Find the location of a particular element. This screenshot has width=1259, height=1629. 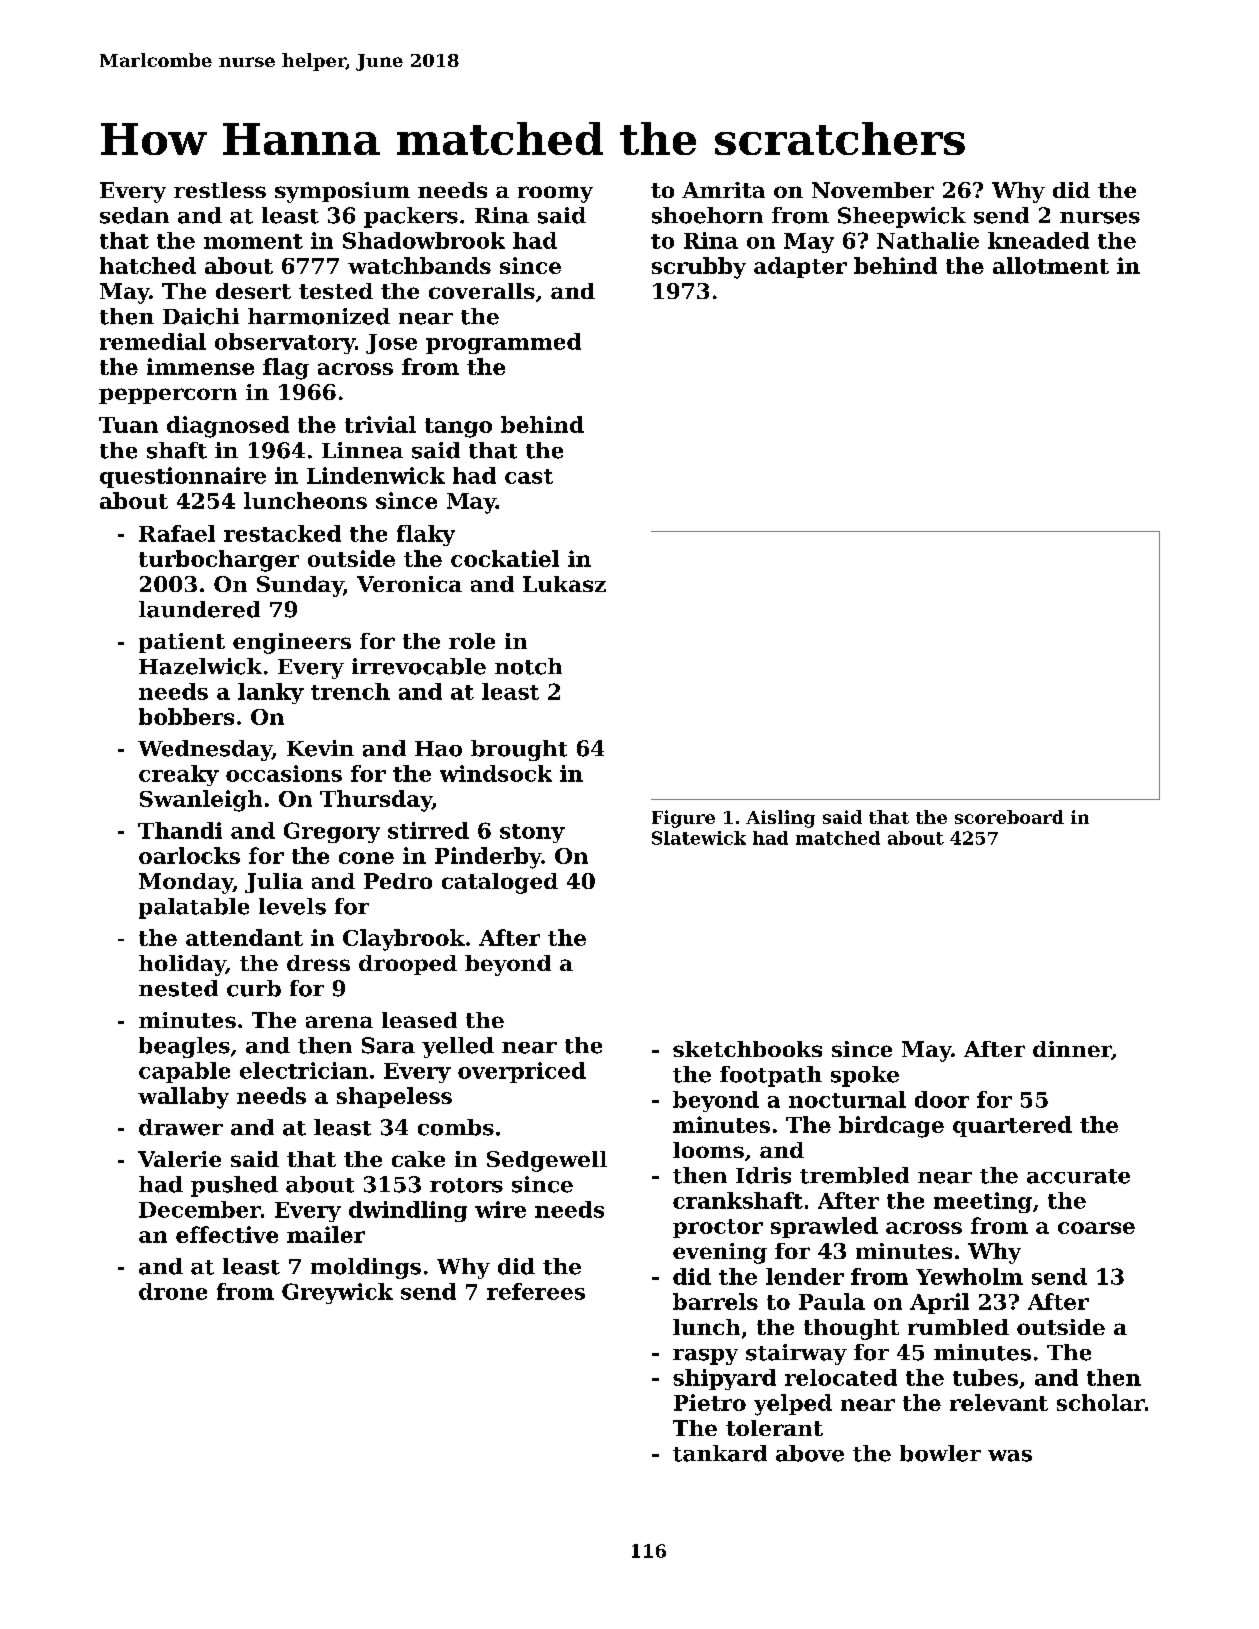

engineers is located at coordinates (292, 643).
